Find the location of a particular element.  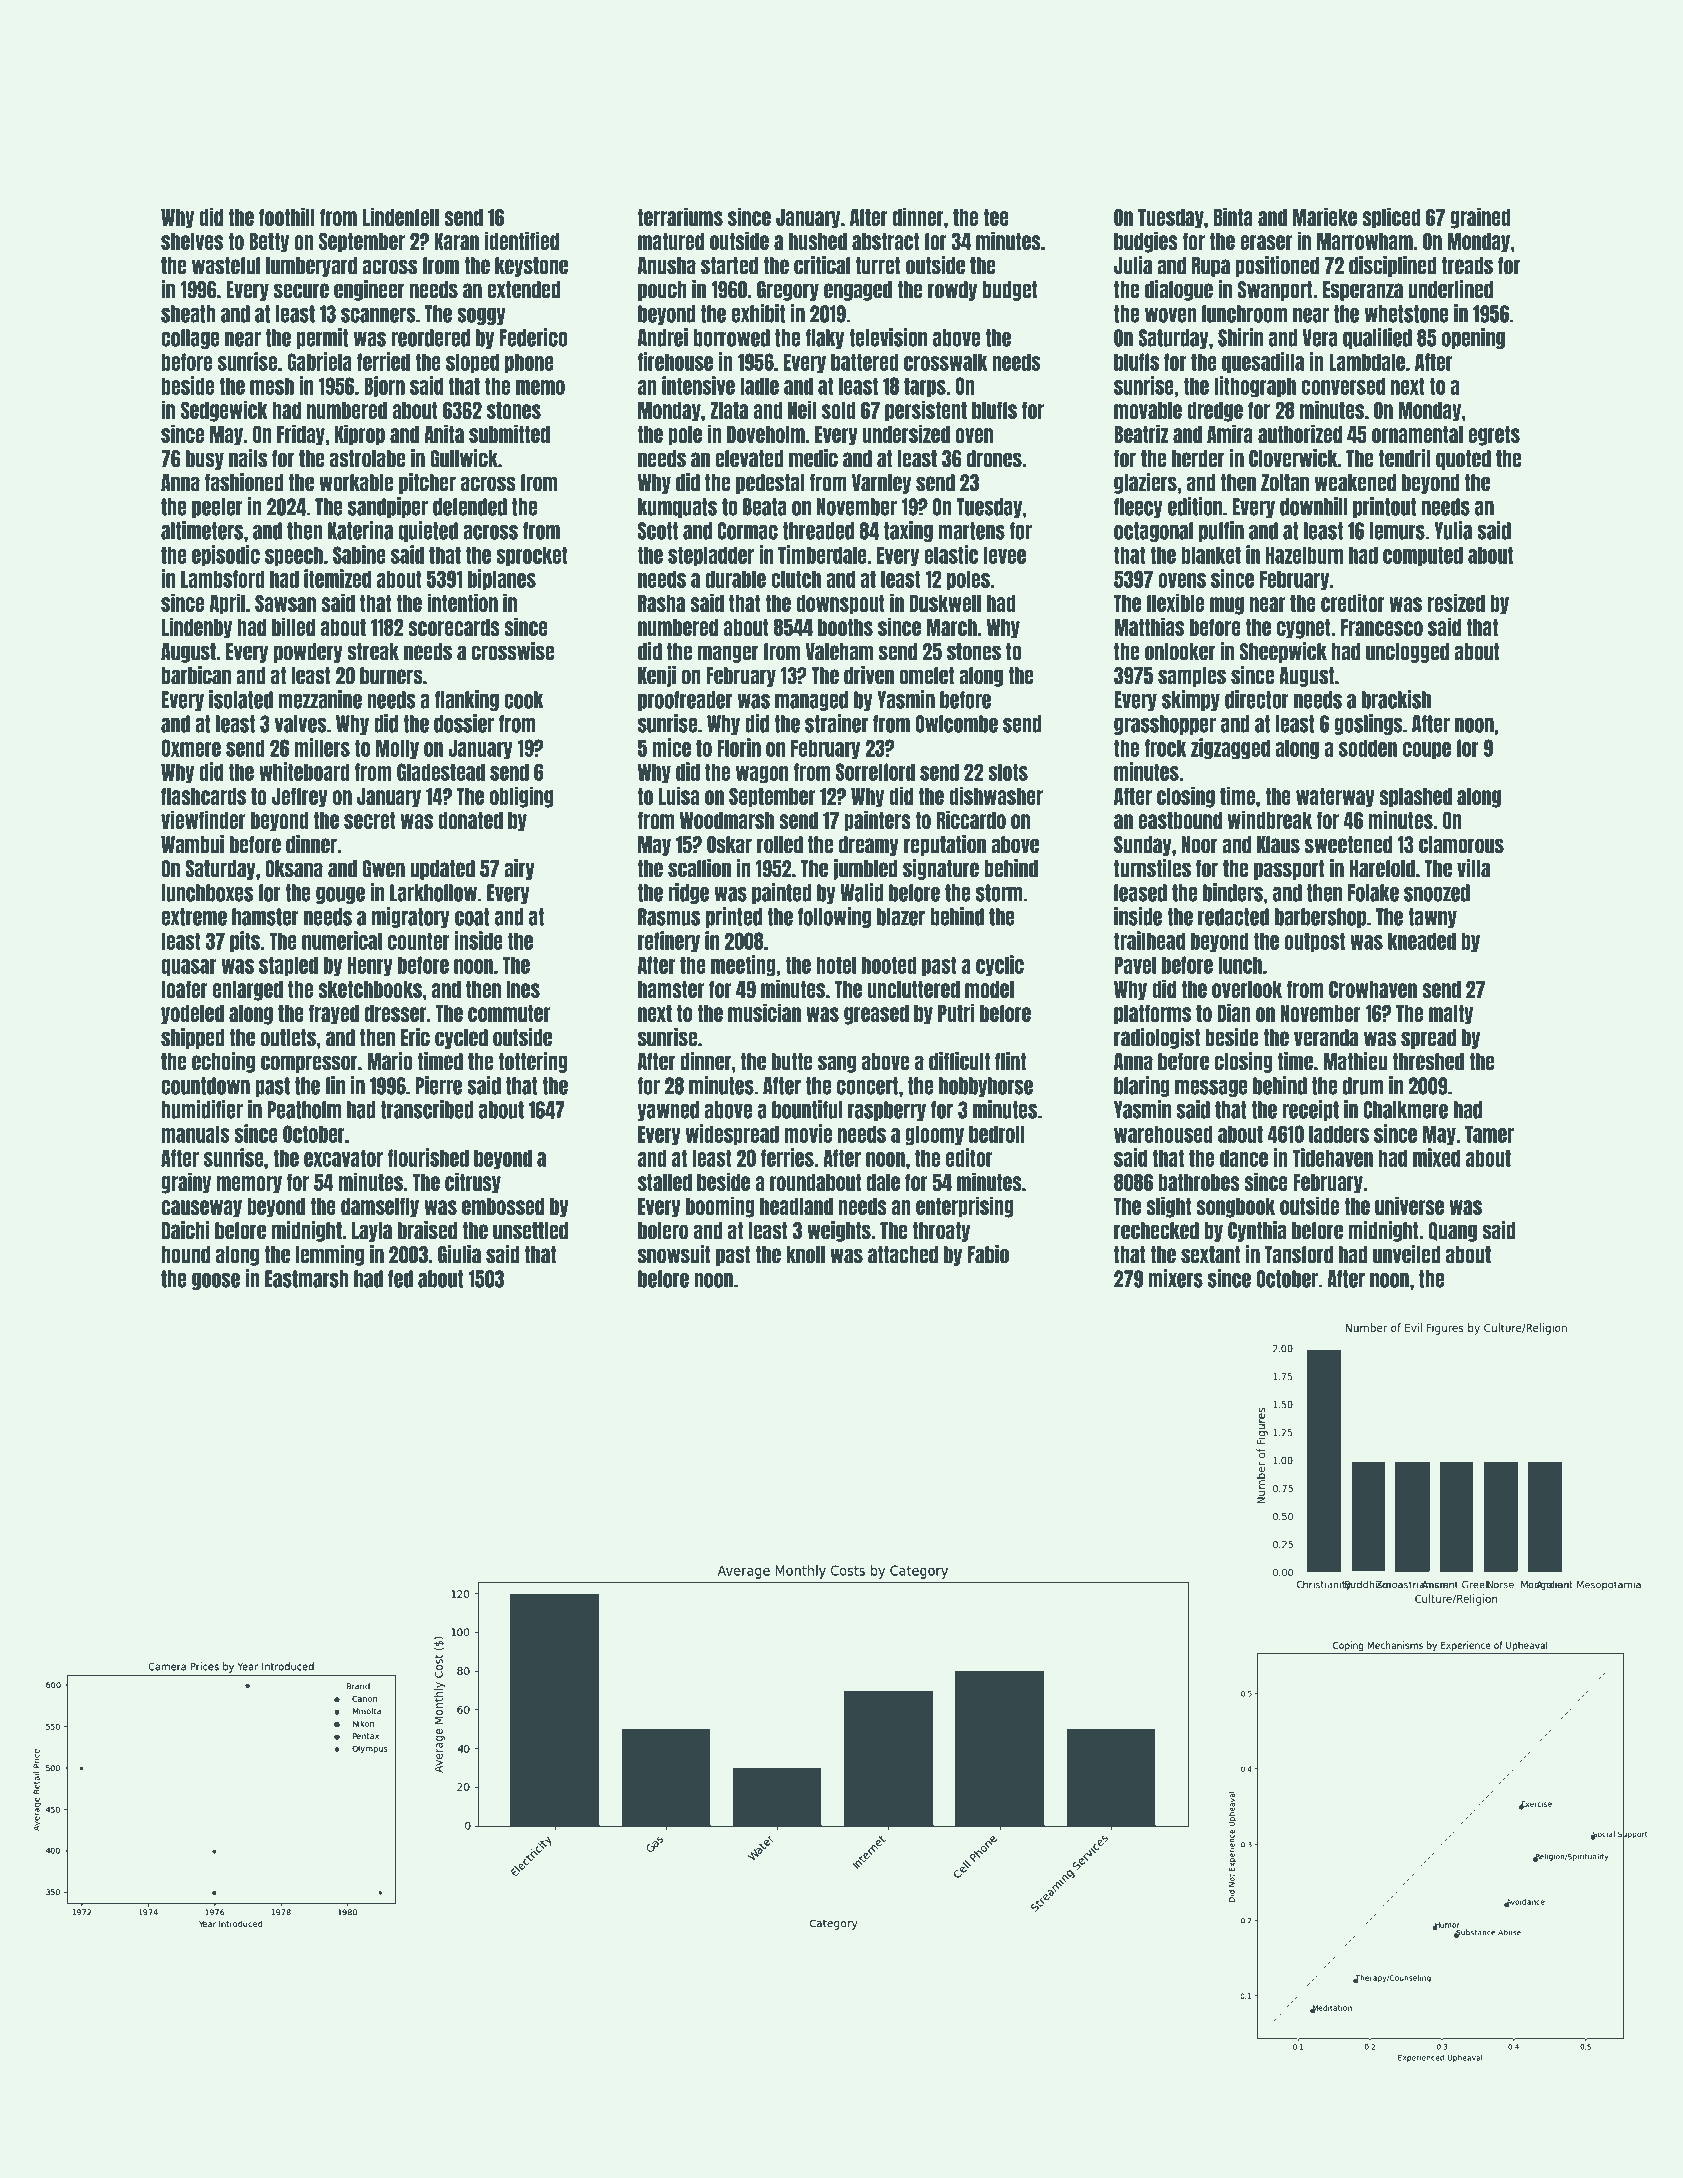

barbershop is located at coordinates (1320, 918).
